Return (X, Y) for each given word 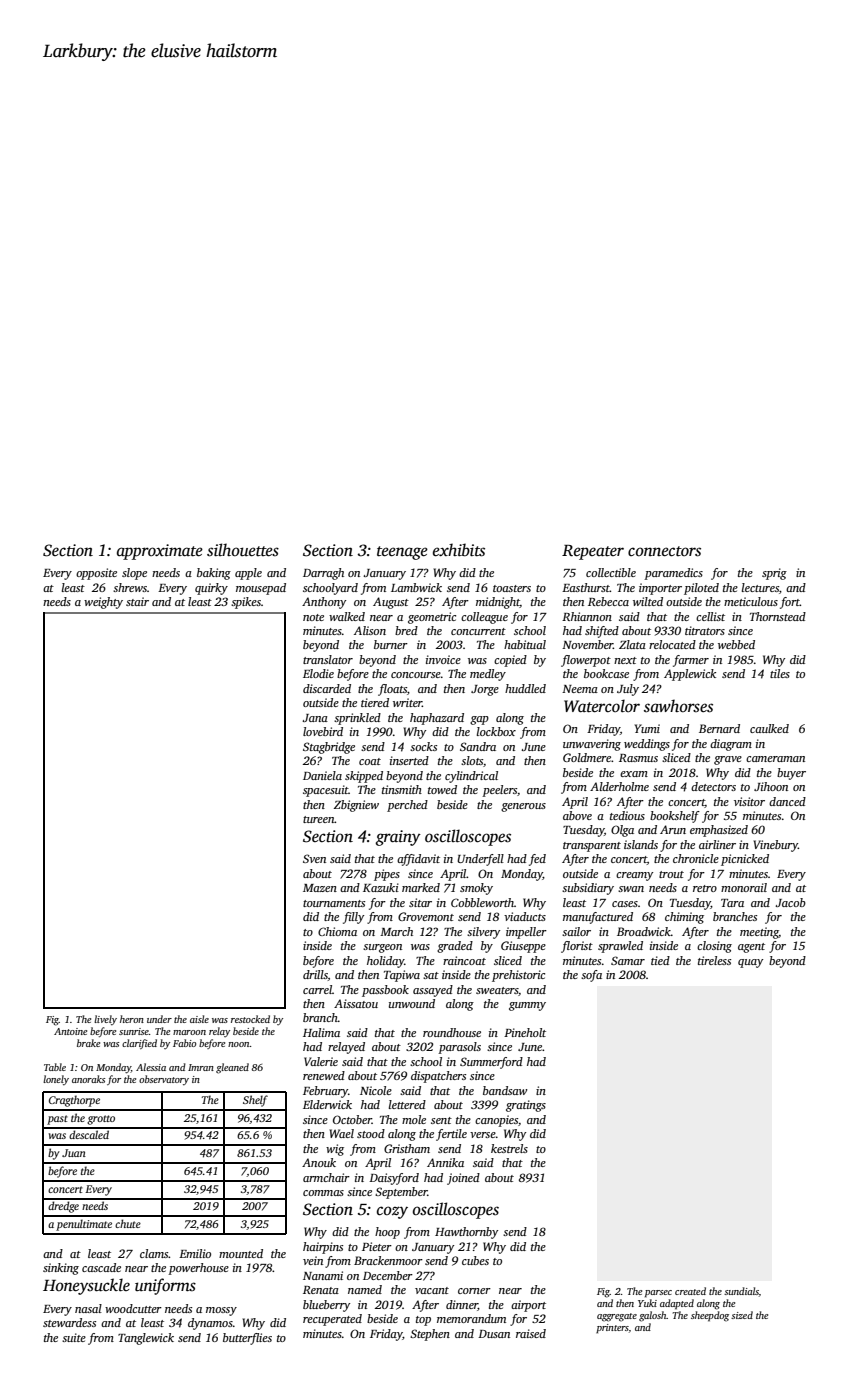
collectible (611, 572)
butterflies (247, 1339)
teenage (402, 553)
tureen (319, 819)
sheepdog (710, 1316)
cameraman (775, 759)
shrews (130, 587)
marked (421, 887)
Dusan (494, 1334)
